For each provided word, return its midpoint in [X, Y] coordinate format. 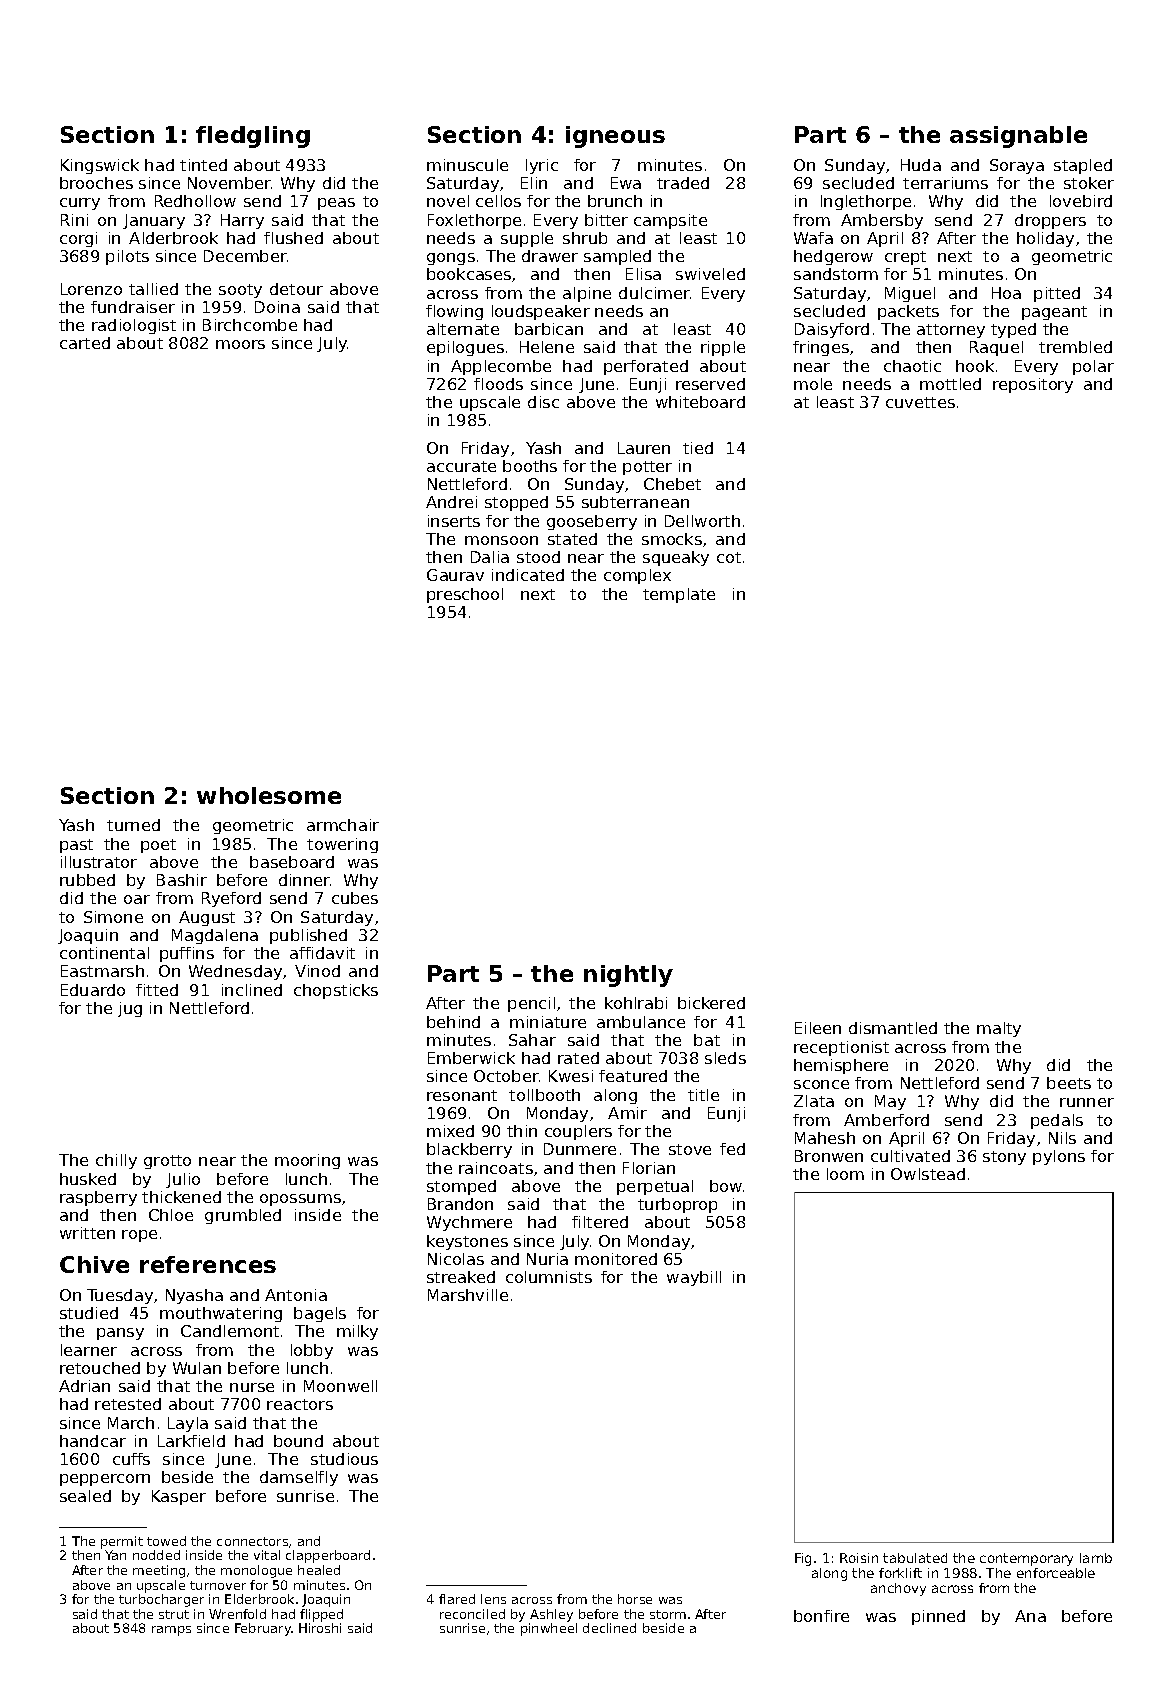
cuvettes [920, 402]
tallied [153, 289]
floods [498, 384]
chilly [116, 1161]
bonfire [821, 1616]
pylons [1059, 1157]
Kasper [179, 1497]
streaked [461, 1277]
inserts [454, 521]
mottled [950, 384]
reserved [710, 384]
